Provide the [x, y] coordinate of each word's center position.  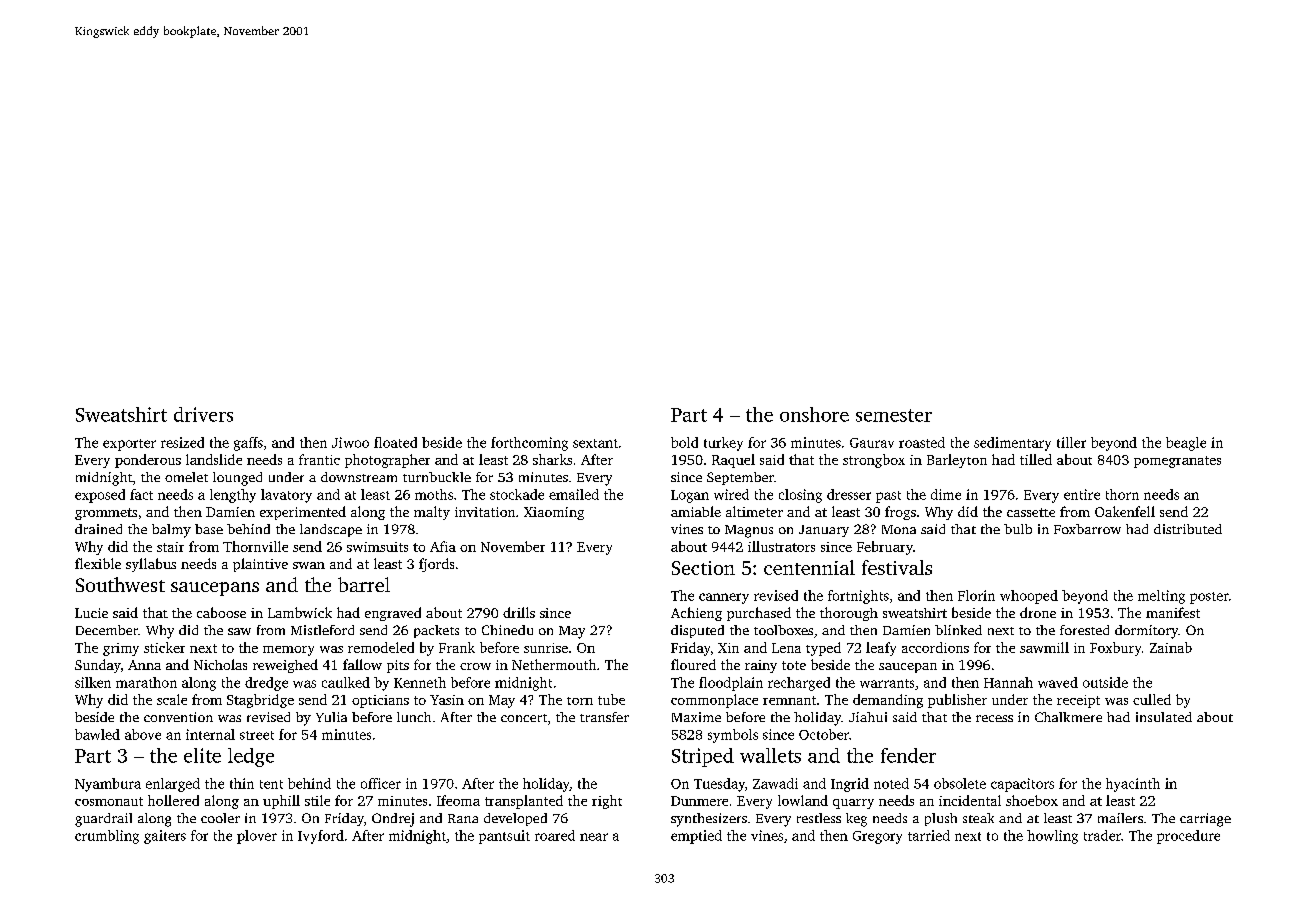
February [885, 548]
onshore [814, 414]
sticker [164, 647]
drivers [203, 414]
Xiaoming [554, 513]
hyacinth [1133, 785]
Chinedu [507, 630]
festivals [897, 567]
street [257, 735]
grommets [106, 514]
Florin [976, 595]
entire [1082, 494]
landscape [331, 530]
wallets [770, 755]
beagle [1186, 444]
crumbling [107, 837]
